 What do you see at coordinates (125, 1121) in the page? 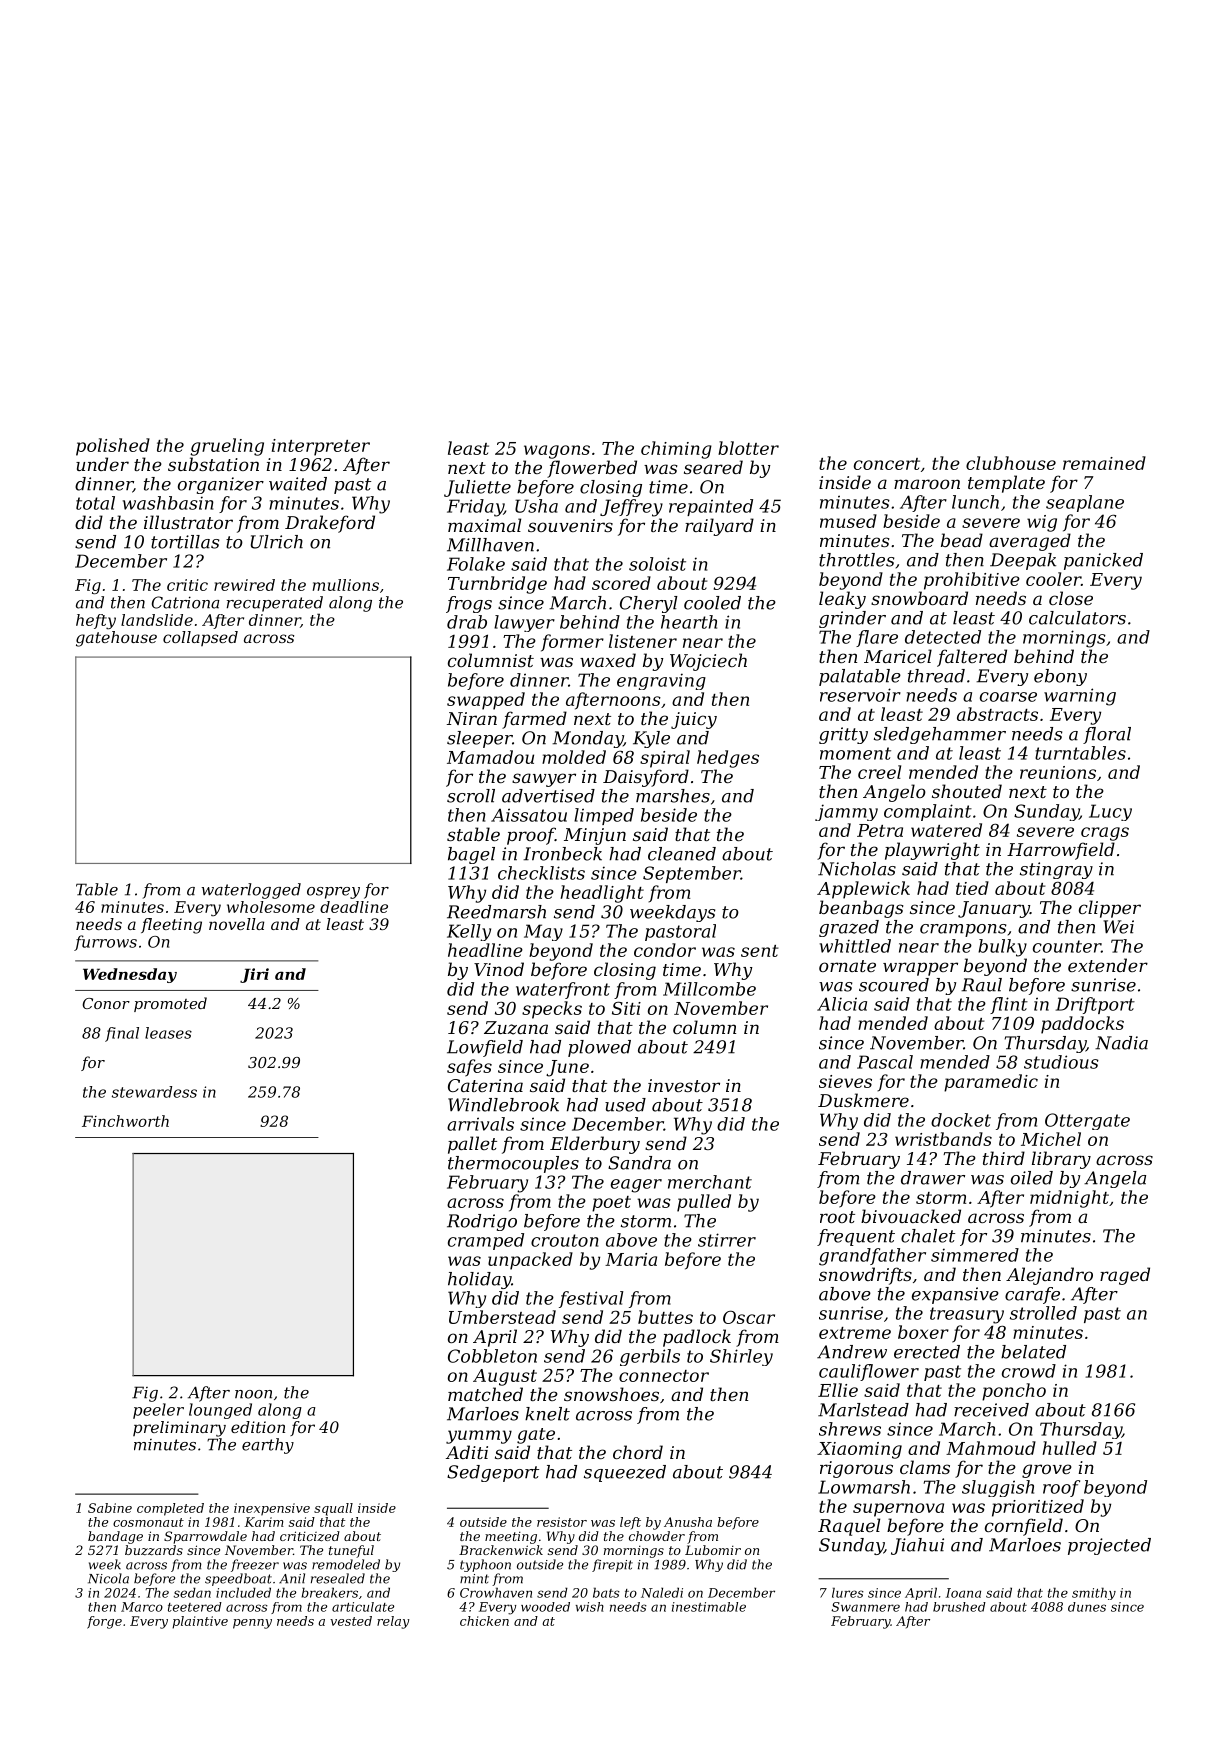
I see `Finchworth` at bounding box center [125, 1121].
